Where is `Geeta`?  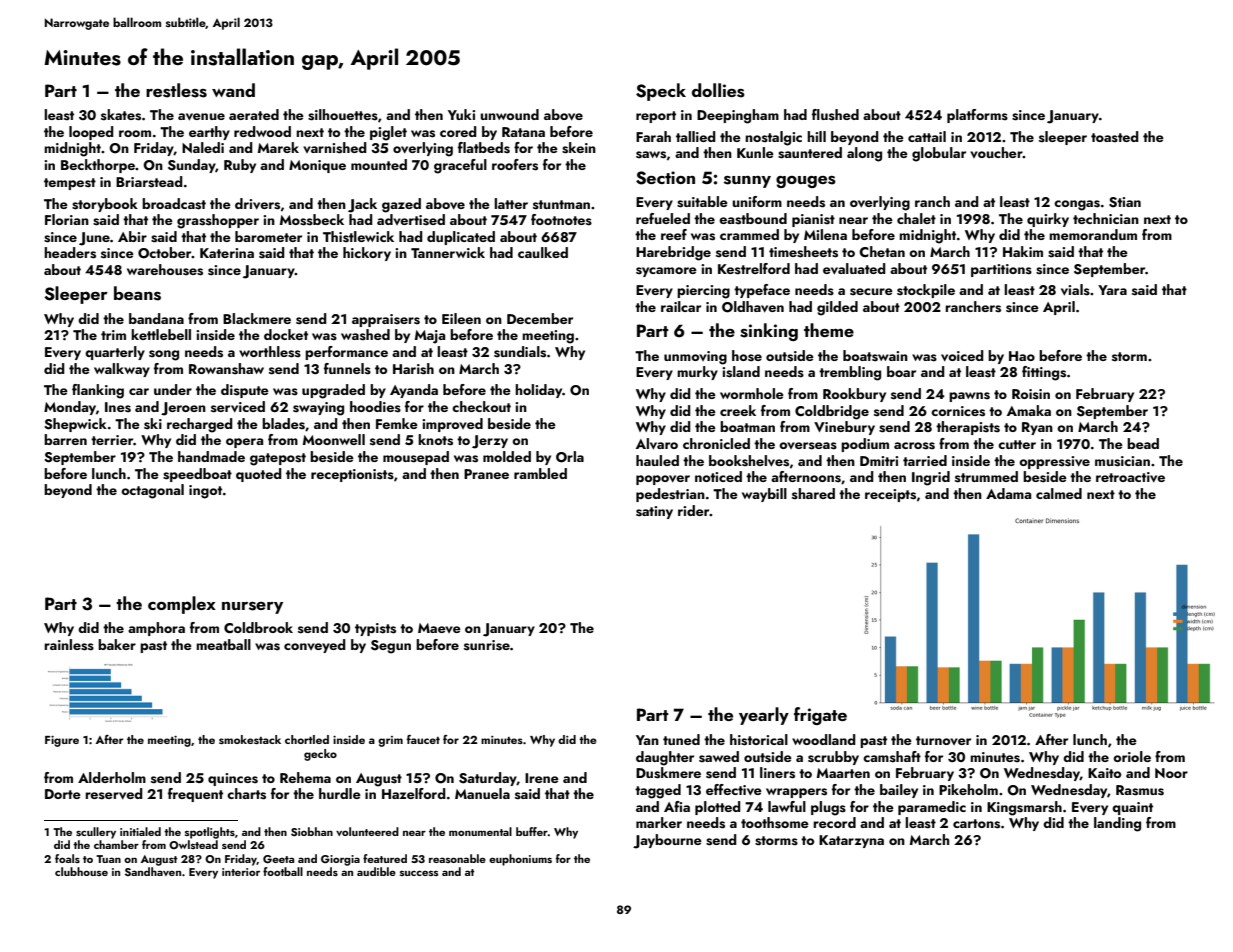
Geeta is located at coordinates (278, 859).
